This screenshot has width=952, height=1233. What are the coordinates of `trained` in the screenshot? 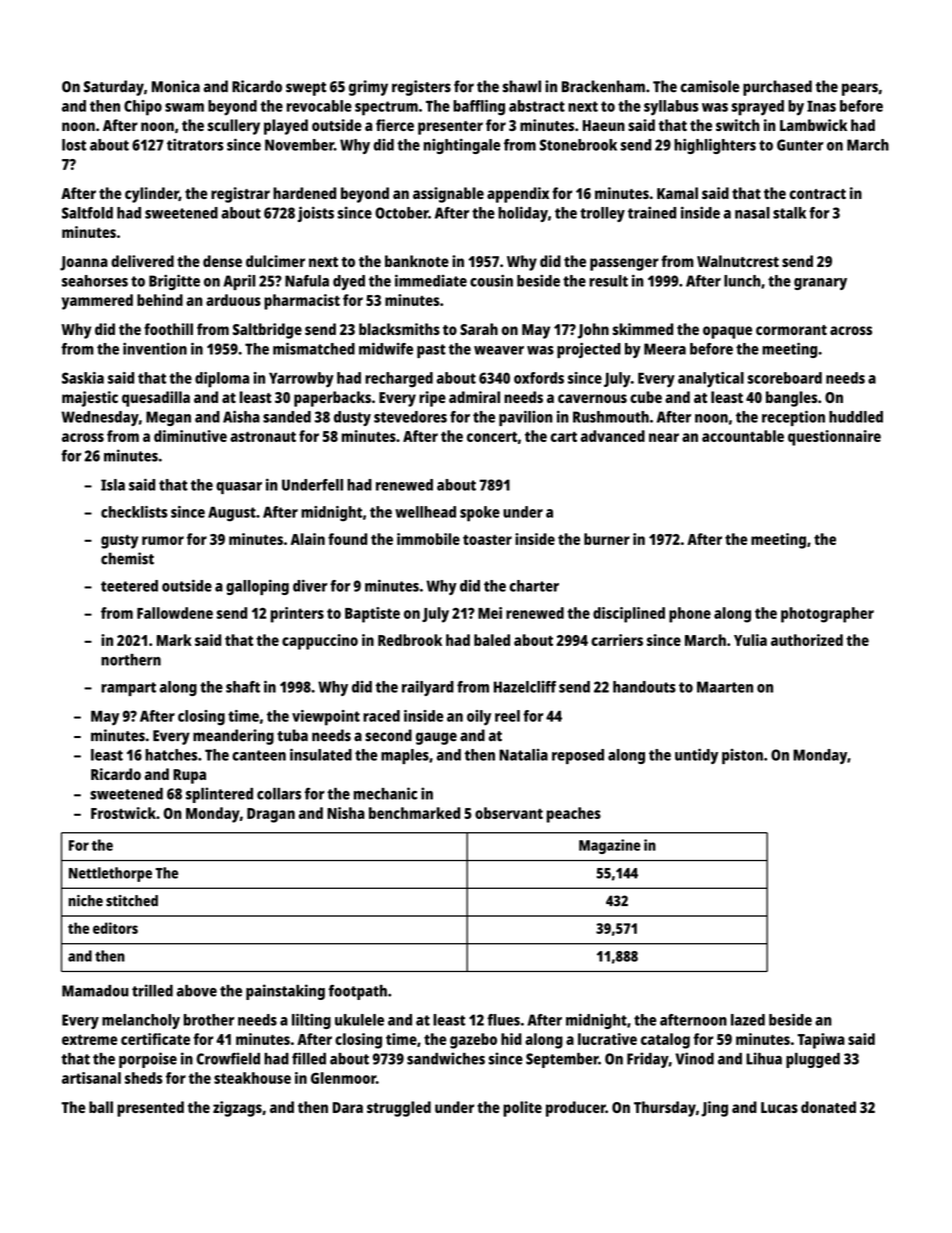 It's located at (652, 212).
